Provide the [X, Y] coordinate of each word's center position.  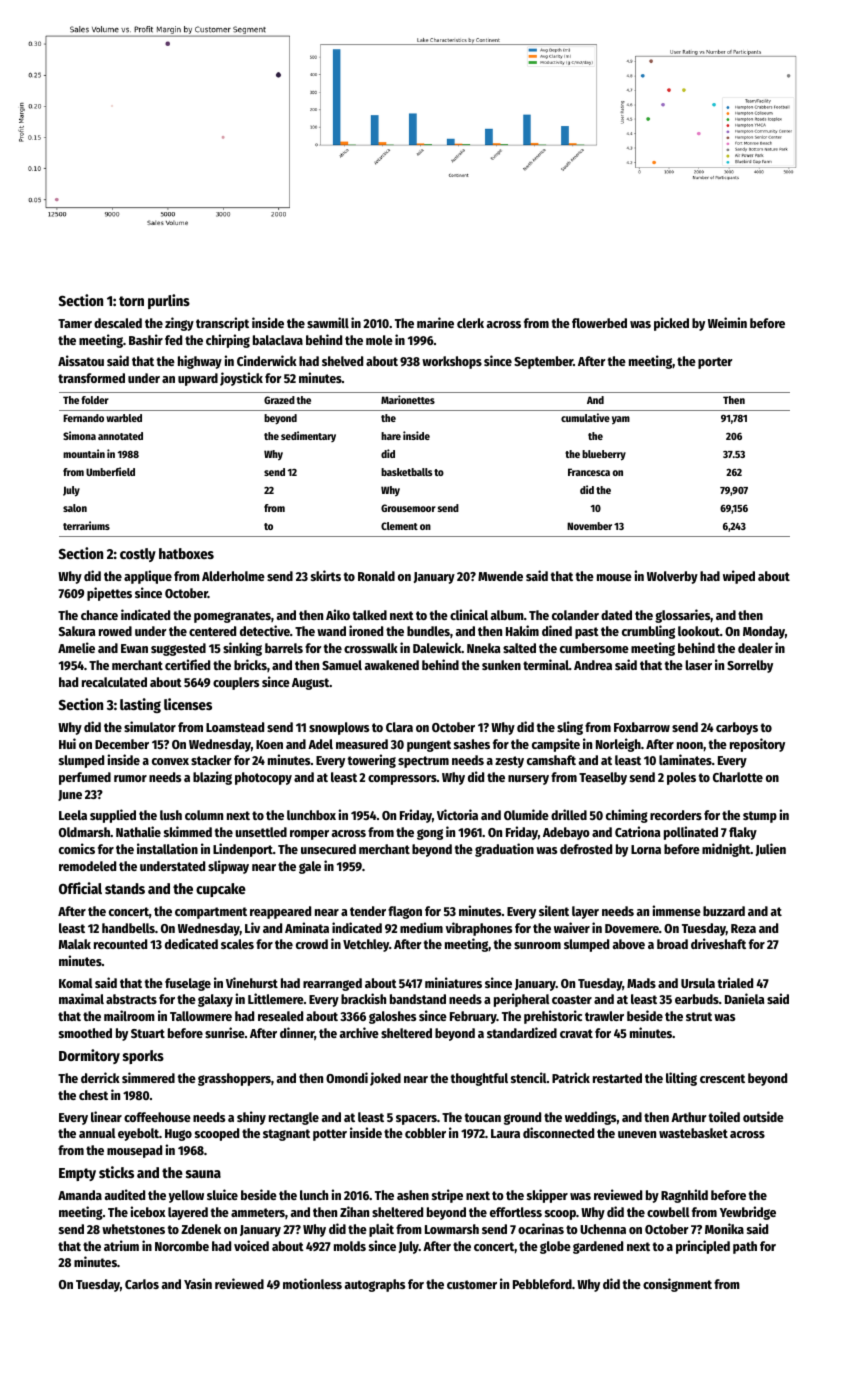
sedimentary [308, 436]
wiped [739, 577]
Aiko [338, 614]
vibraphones [479, 929]
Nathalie [138, 831]
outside [763, 1116]
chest [93, 1095]
